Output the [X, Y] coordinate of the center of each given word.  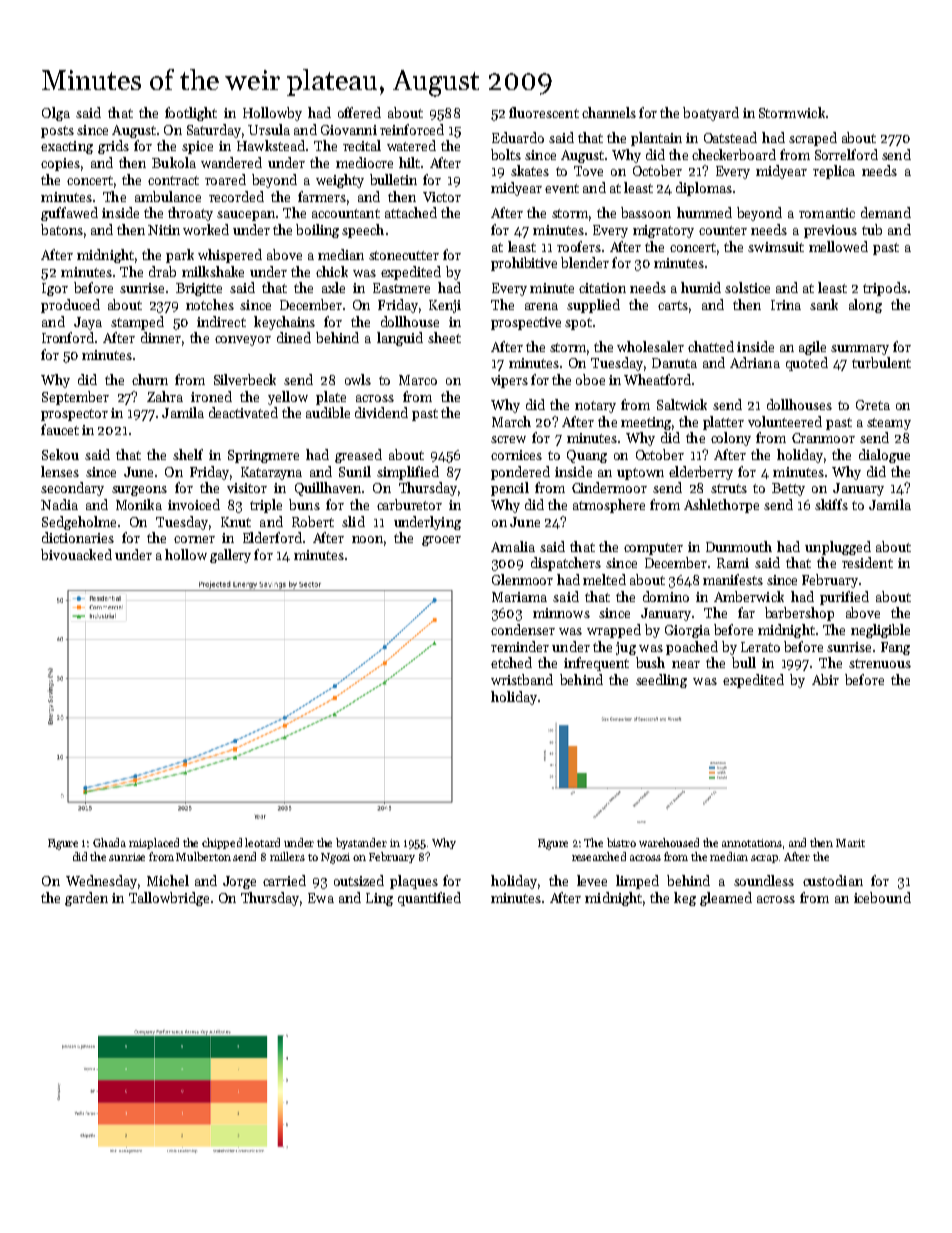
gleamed [726, 899]
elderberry [701, 473]
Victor [442, 197]
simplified [408, 473]
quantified [429, 899]
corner [194, 539]
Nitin [164, 230]
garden [86, 899]
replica [834, 172]
